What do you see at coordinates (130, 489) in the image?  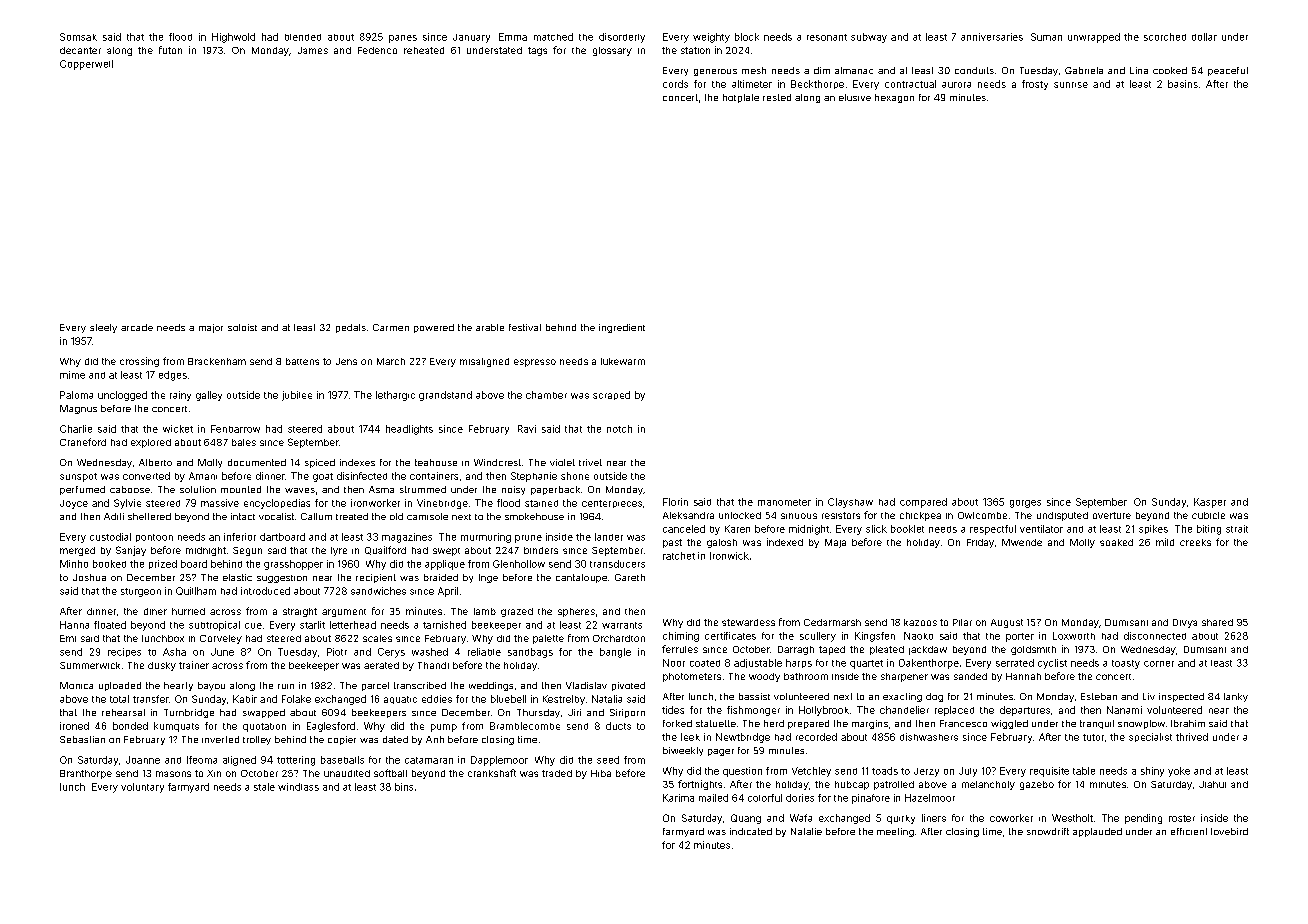 I see `caboose` at bounding box center [130, 489].
